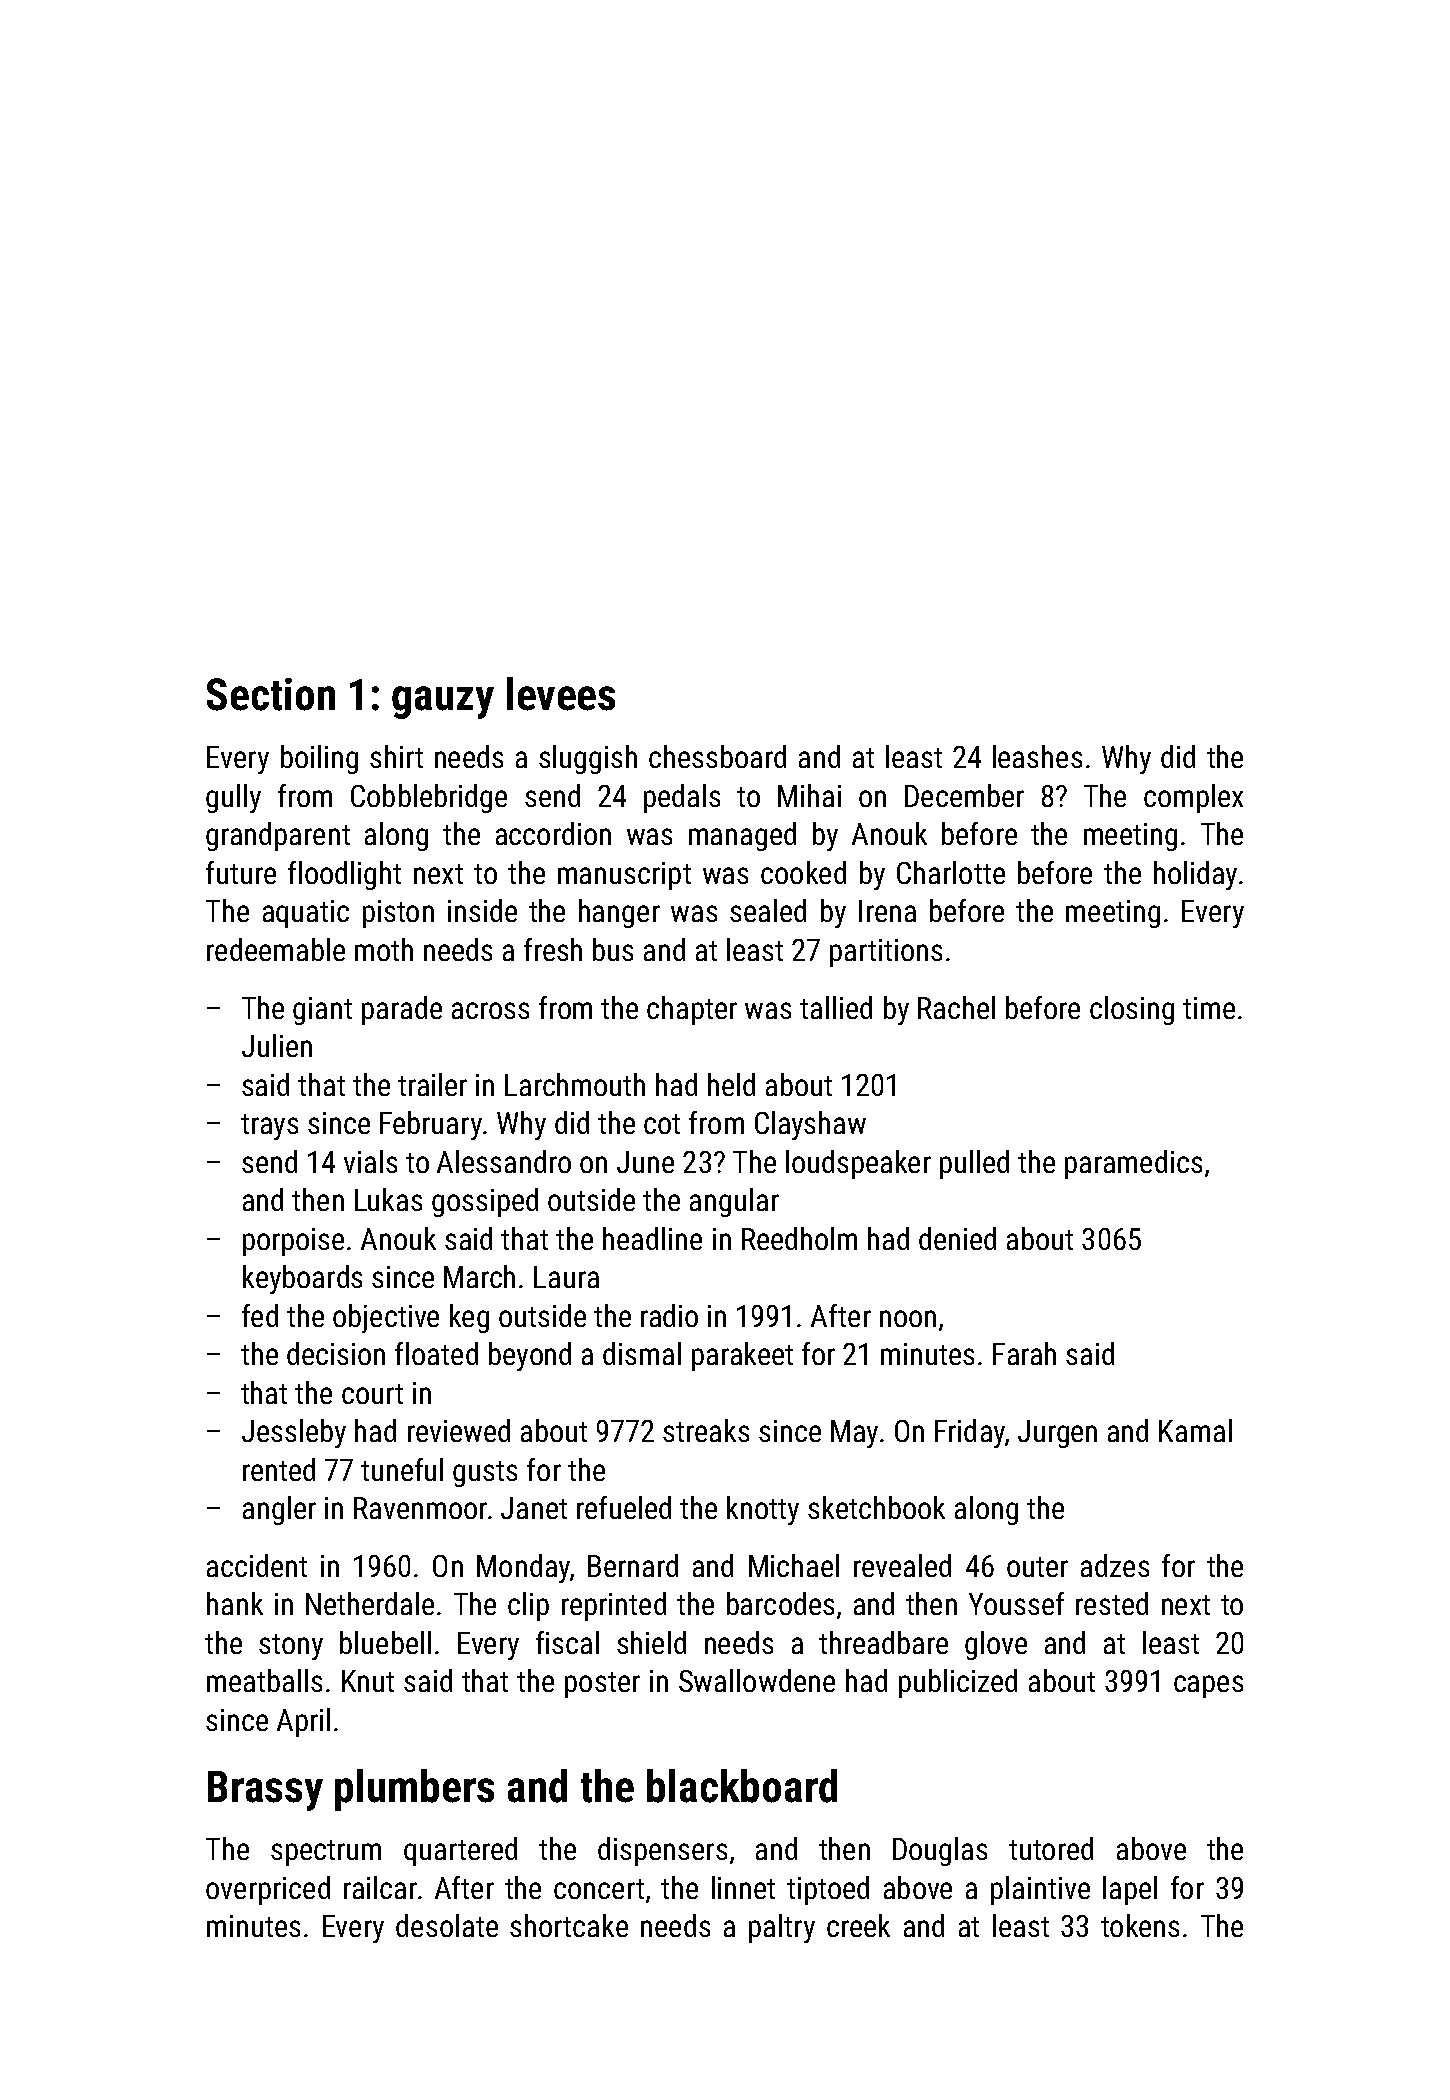 The image size is (1450, 2100). I want to click on December, so click(964, 795).
